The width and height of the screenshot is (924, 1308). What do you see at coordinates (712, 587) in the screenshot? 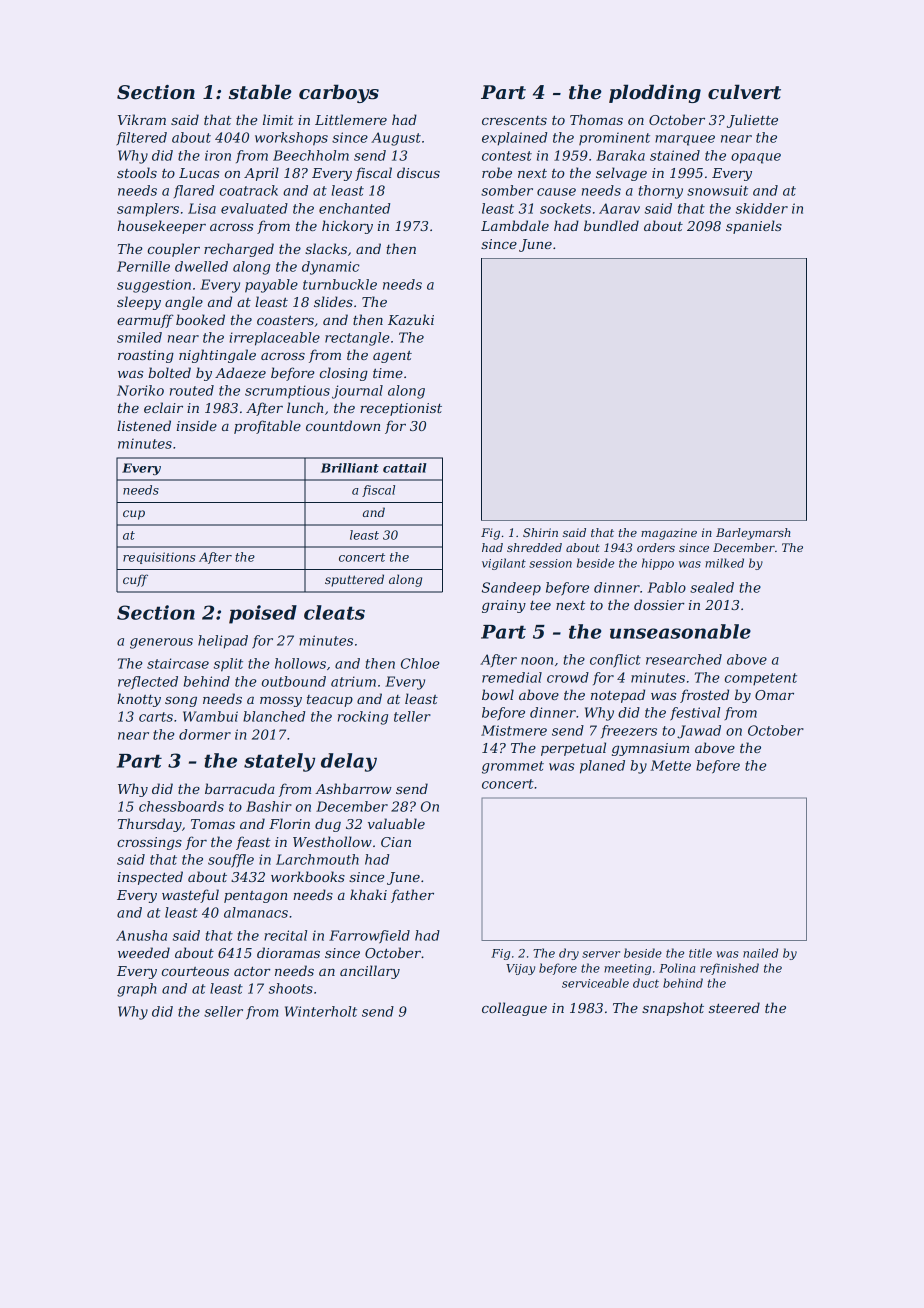
I see `sealed` at bounding box center [712, 587].
